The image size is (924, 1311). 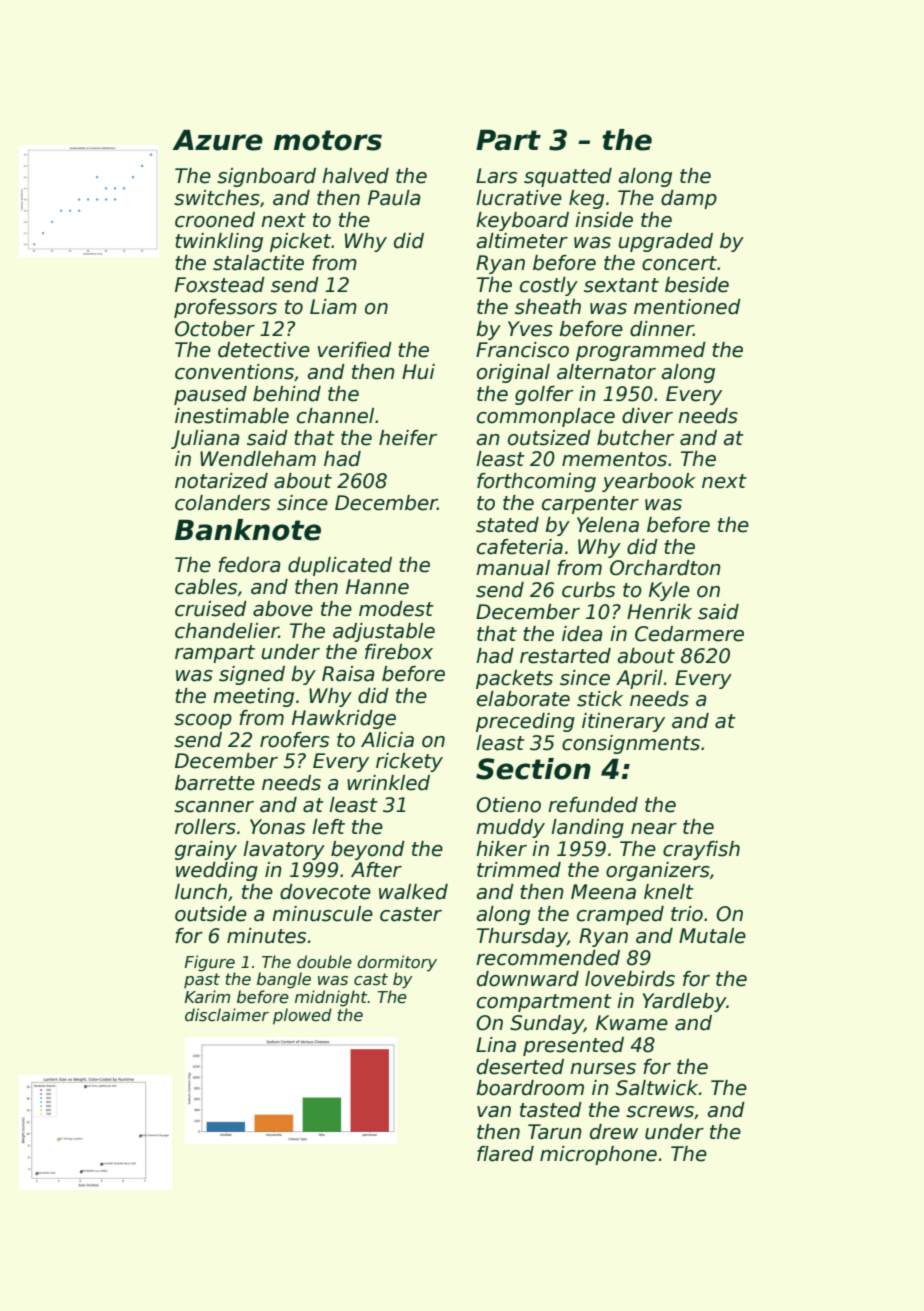 What do you see at coordinates (302, 1016) in the screenshot?
I see `plowed` at bounding box center [302, 1016].
